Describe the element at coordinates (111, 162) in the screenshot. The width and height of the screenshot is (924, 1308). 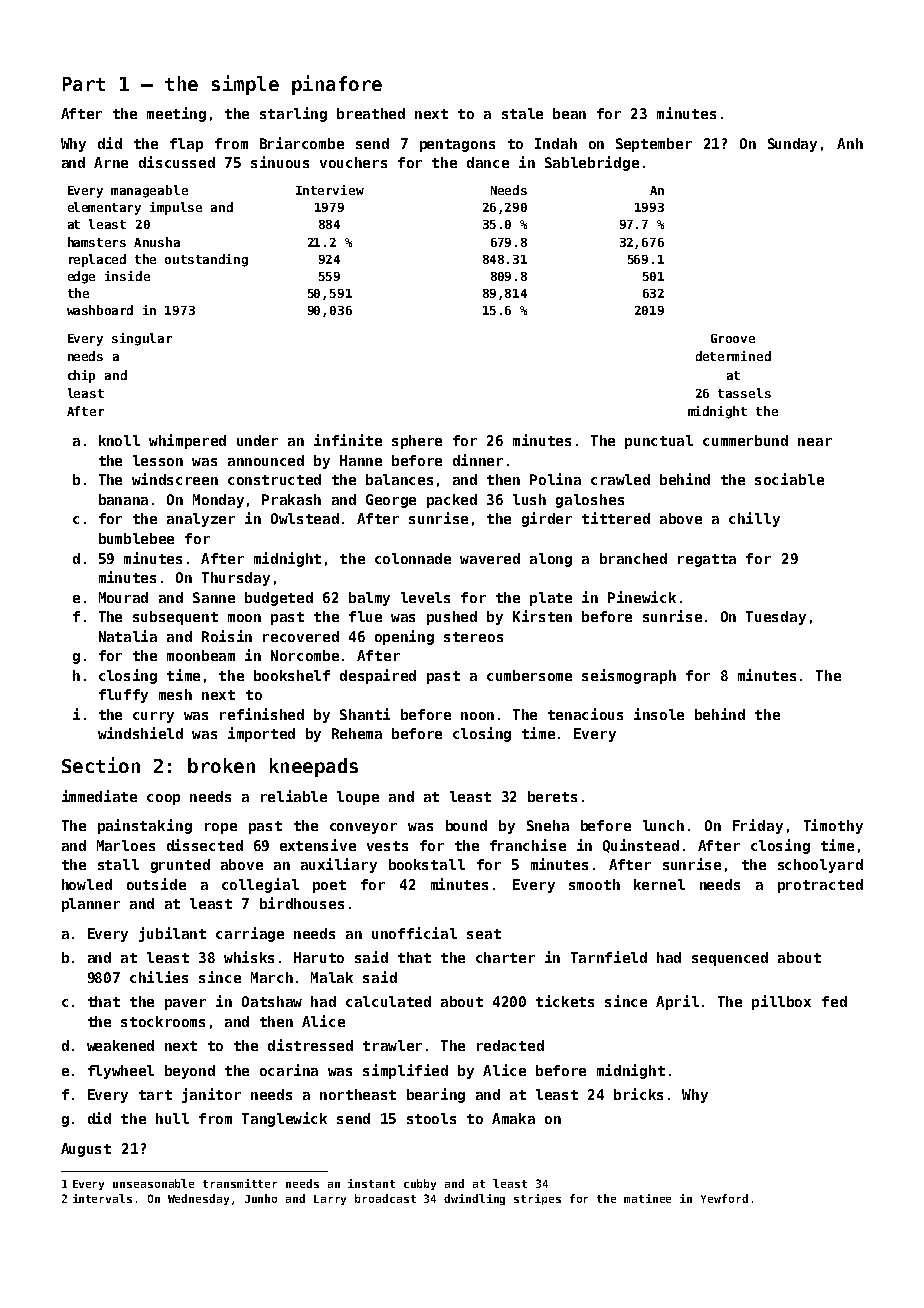
I see `Arne` at that location.
